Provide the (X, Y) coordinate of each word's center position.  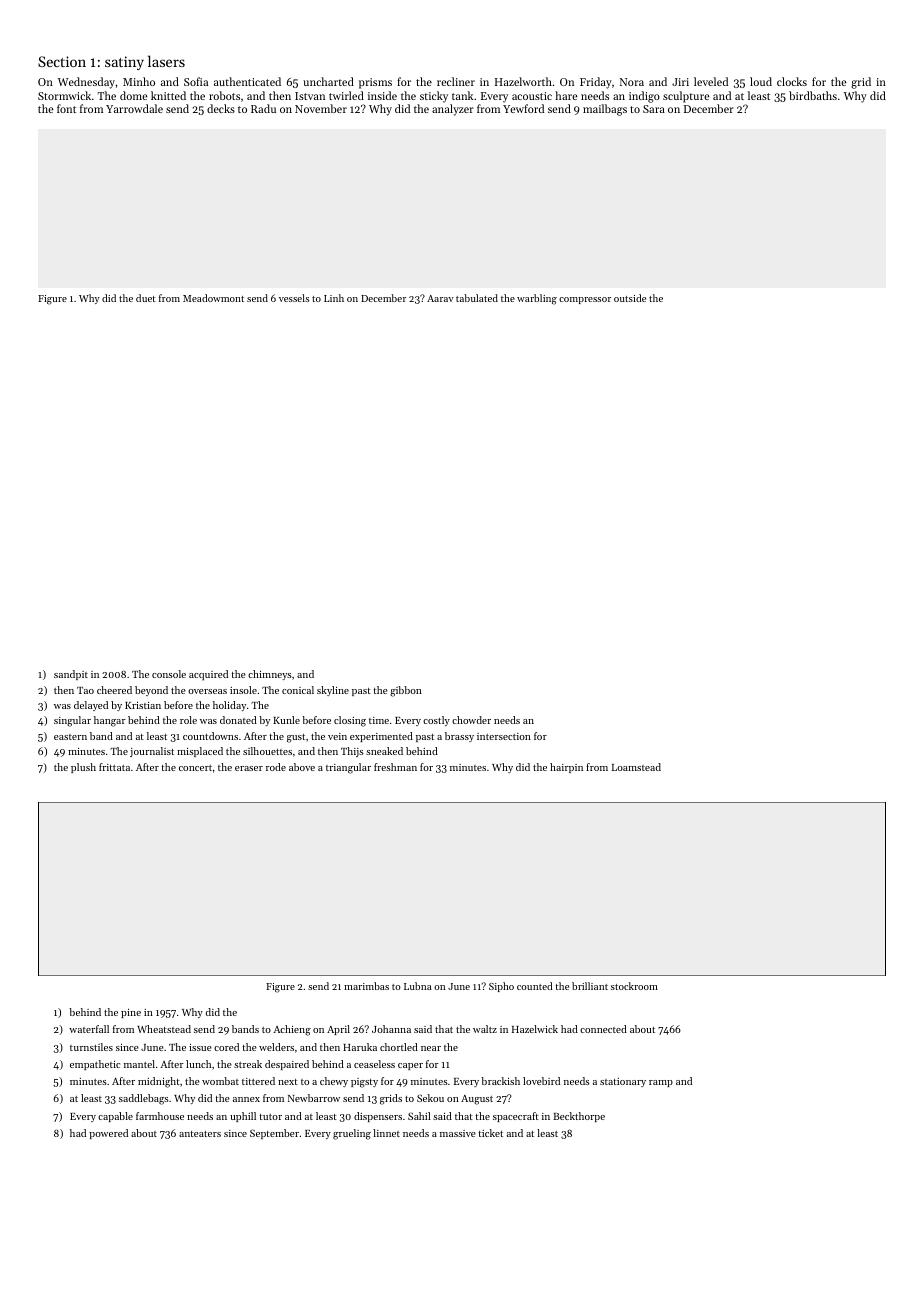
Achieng (292, 1030)
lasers (166, 61)
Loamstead (636, 767)
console (169, 674)
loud (761, 81)
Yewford (523, 108)
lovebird (541, 1081)
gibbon (406, 691)
